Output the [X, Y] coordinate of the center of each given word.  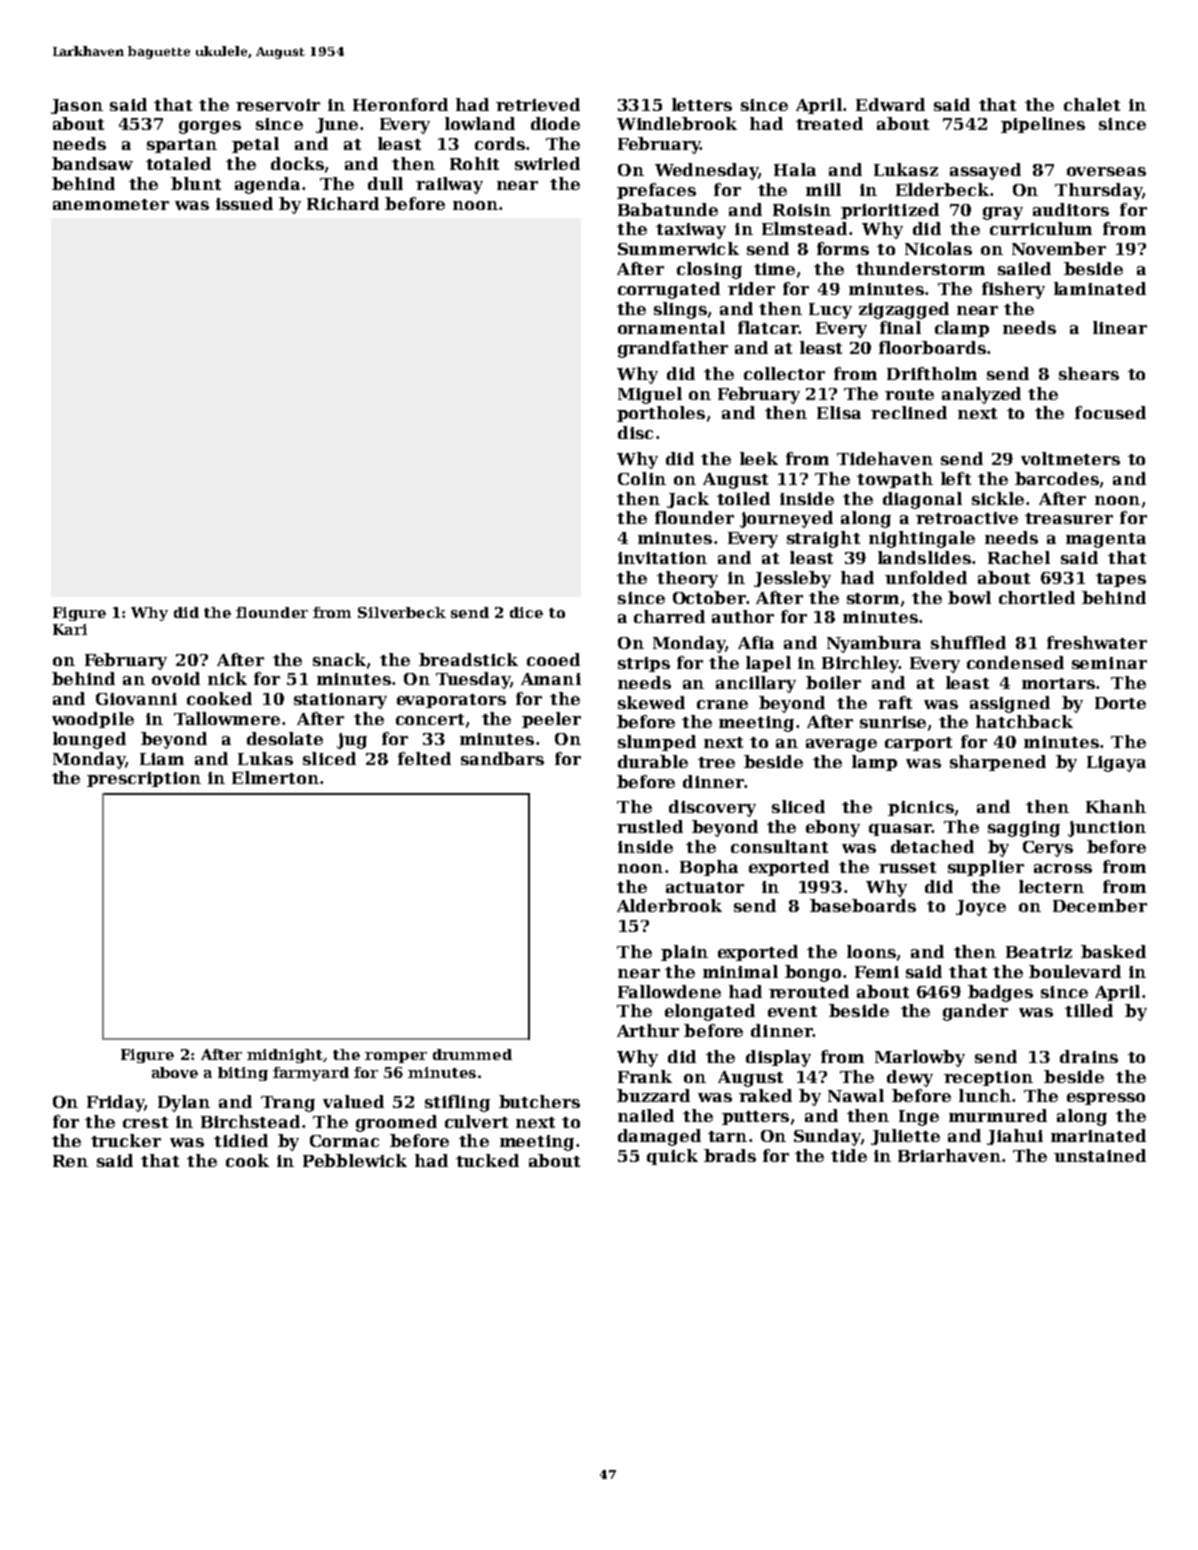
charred [669, 616]
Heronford [400, 104]
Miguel [650, 395]
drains [1089, 1056]
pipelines [1043, 125]
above [175, 1072]
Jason [77, 106]
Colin [642, 478]
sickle [998, 498]
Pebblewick [355, 1160]
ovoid [176, 678]
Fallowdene [669, 991]
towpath [895, 480]
